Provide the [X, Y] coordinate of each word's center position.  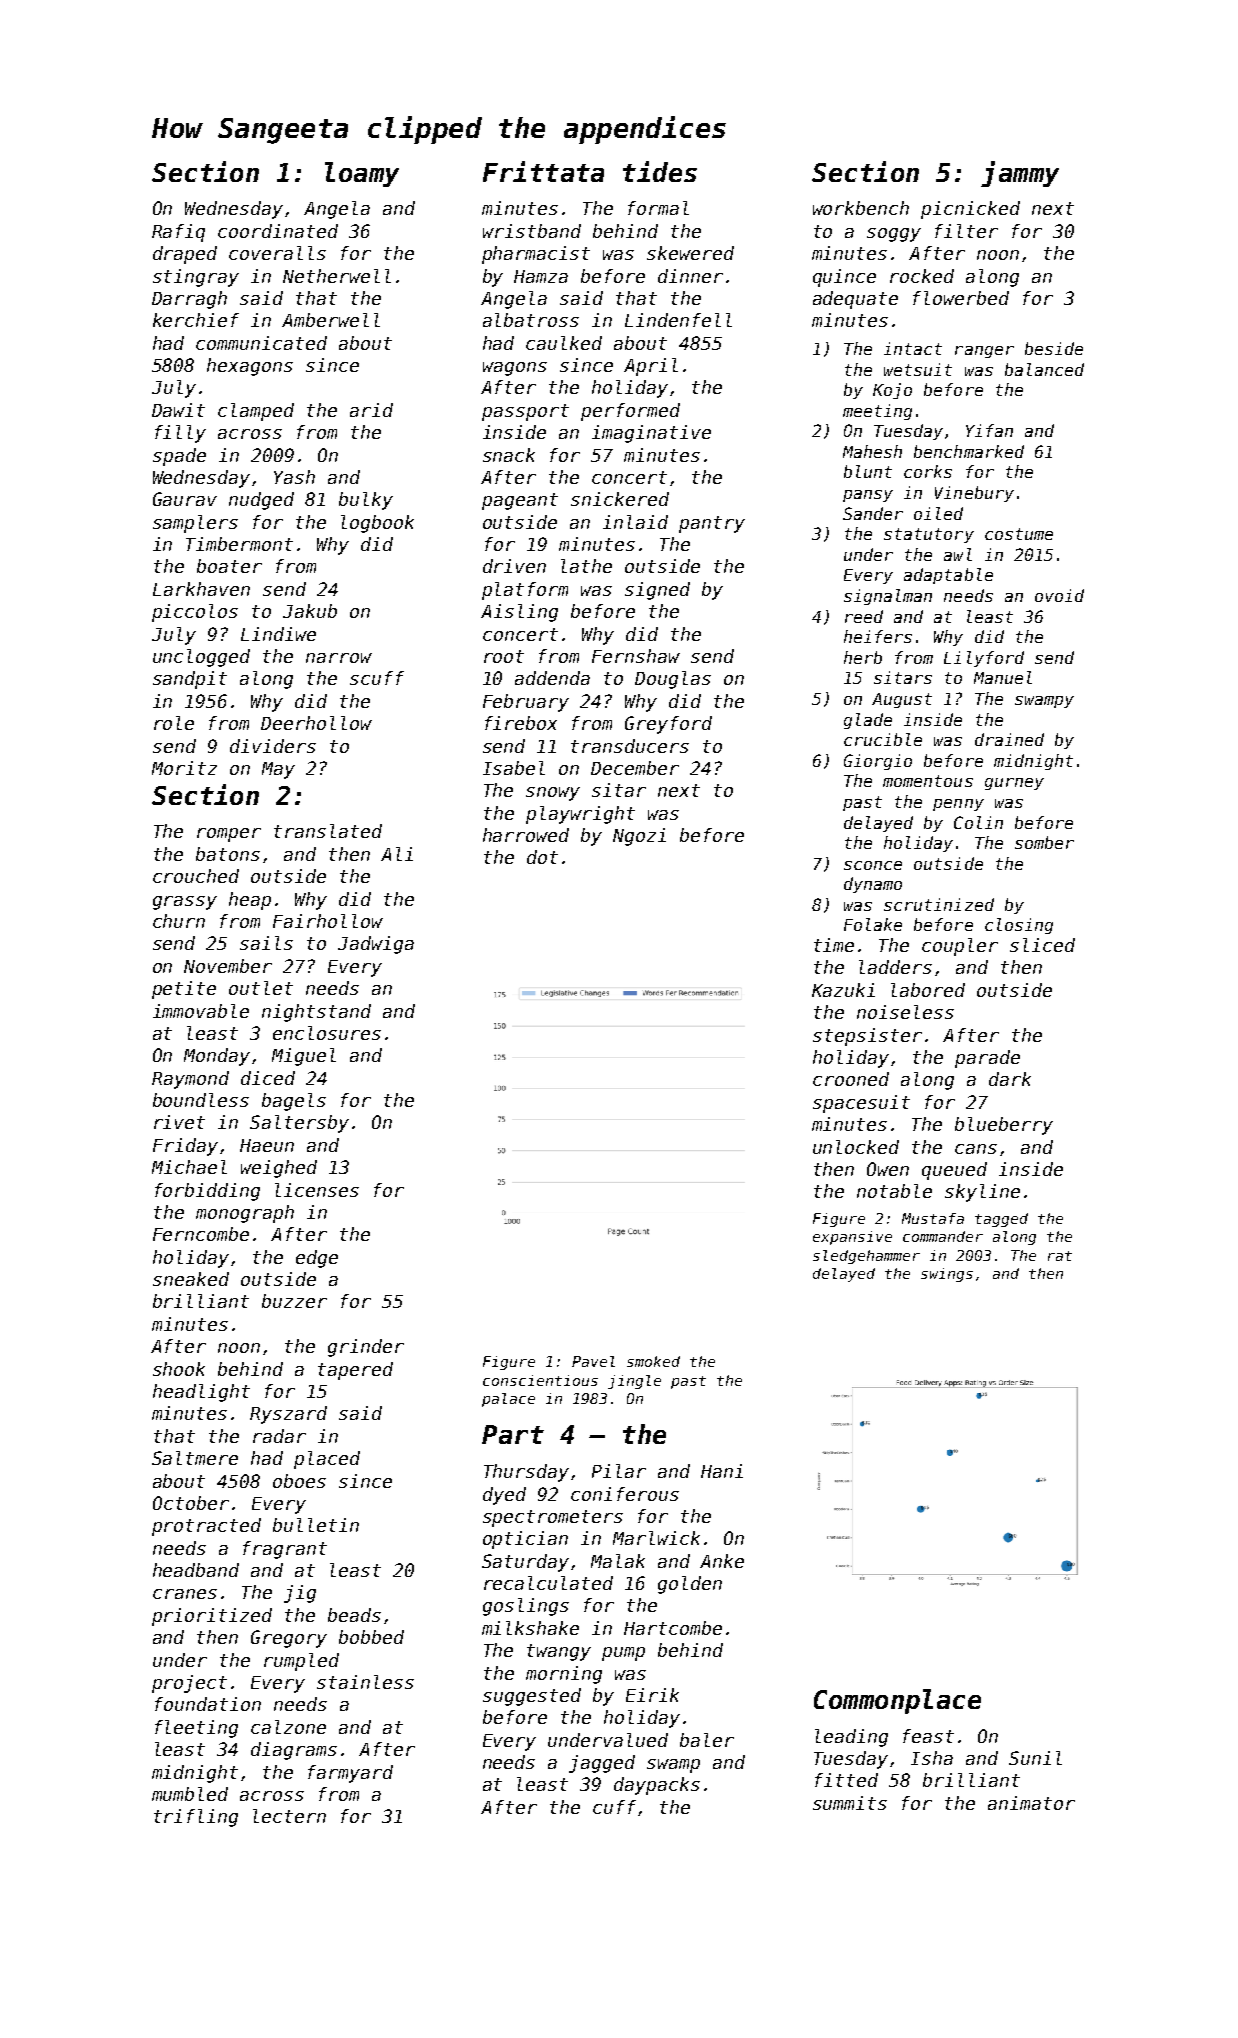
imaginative [651, 434]
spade [179, 457]
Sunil [1035, 1758]
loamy [362, 174]
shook [179, 1369]
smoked [653, 1361]
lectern [289, 1816]
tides [660, 171]
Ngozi [639, 837]
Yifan [989, 430]
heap [250, 901]
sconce [873, 865]
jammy [1020, 174]
